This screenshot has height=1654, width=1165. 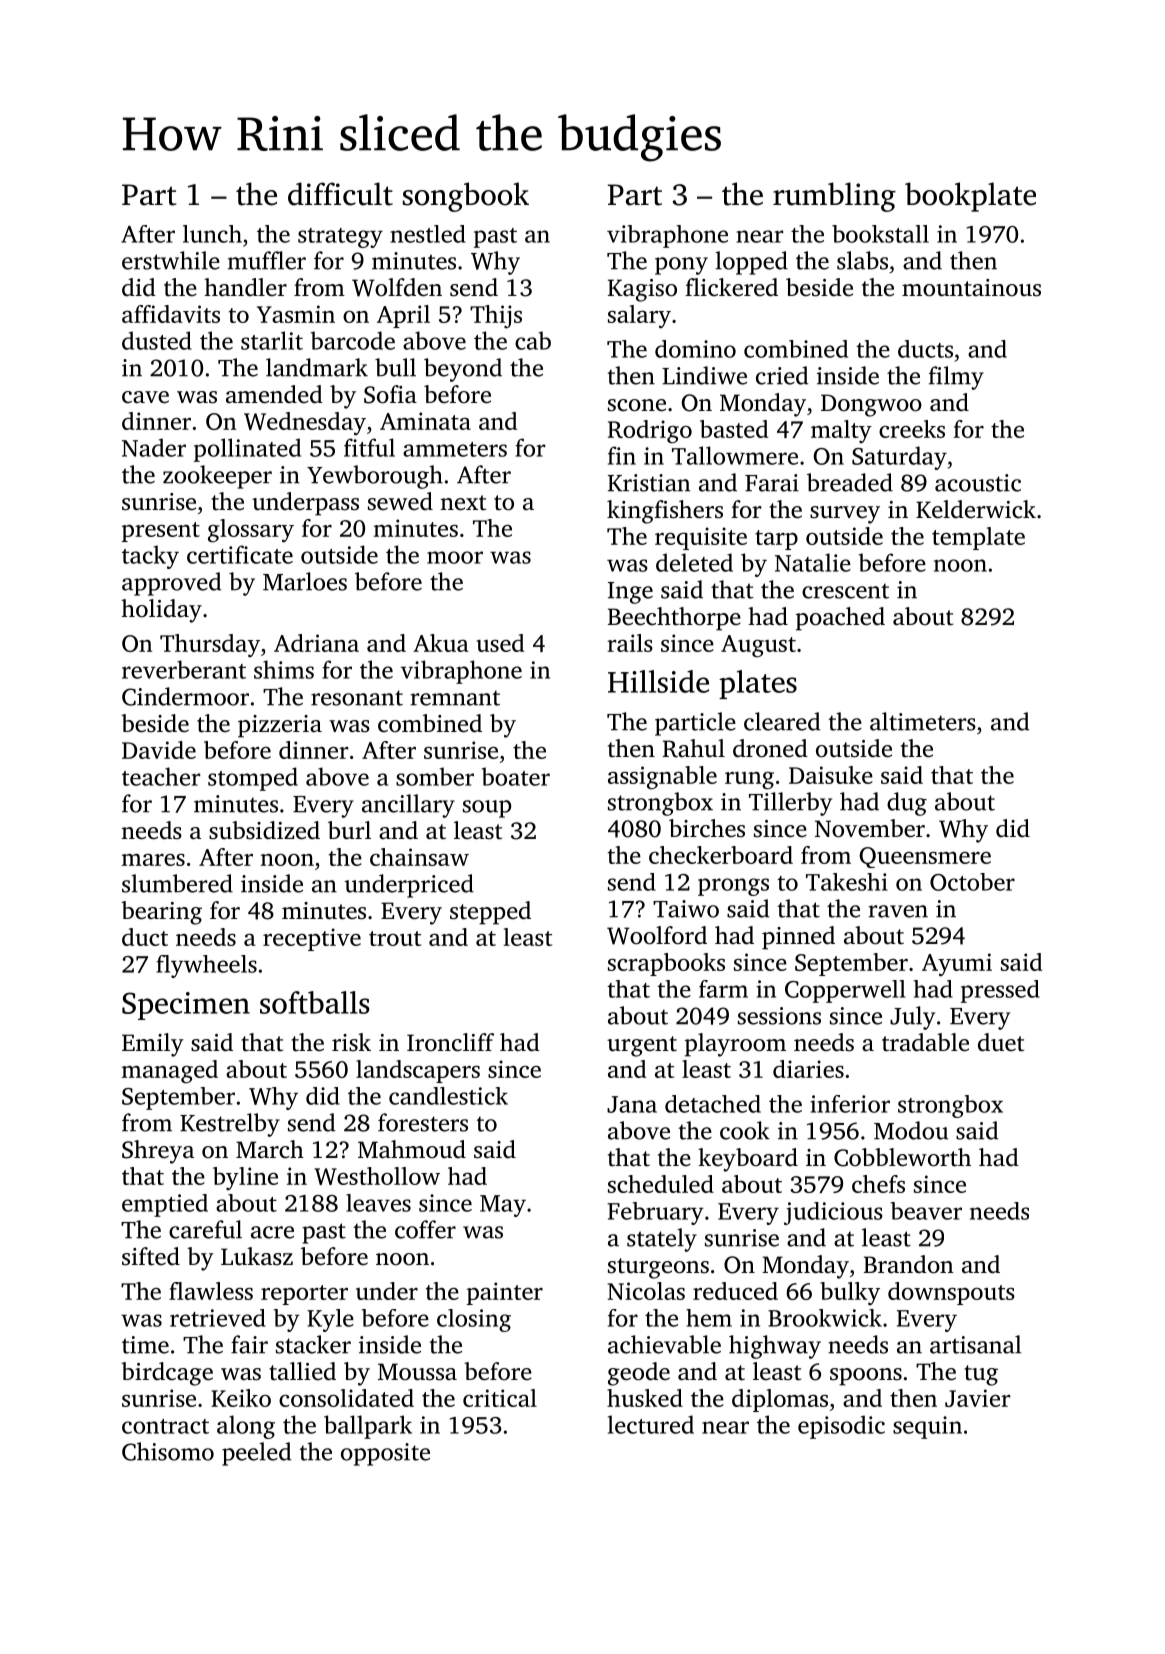 I want to click on Aminata, so click(x=425, y=421).
